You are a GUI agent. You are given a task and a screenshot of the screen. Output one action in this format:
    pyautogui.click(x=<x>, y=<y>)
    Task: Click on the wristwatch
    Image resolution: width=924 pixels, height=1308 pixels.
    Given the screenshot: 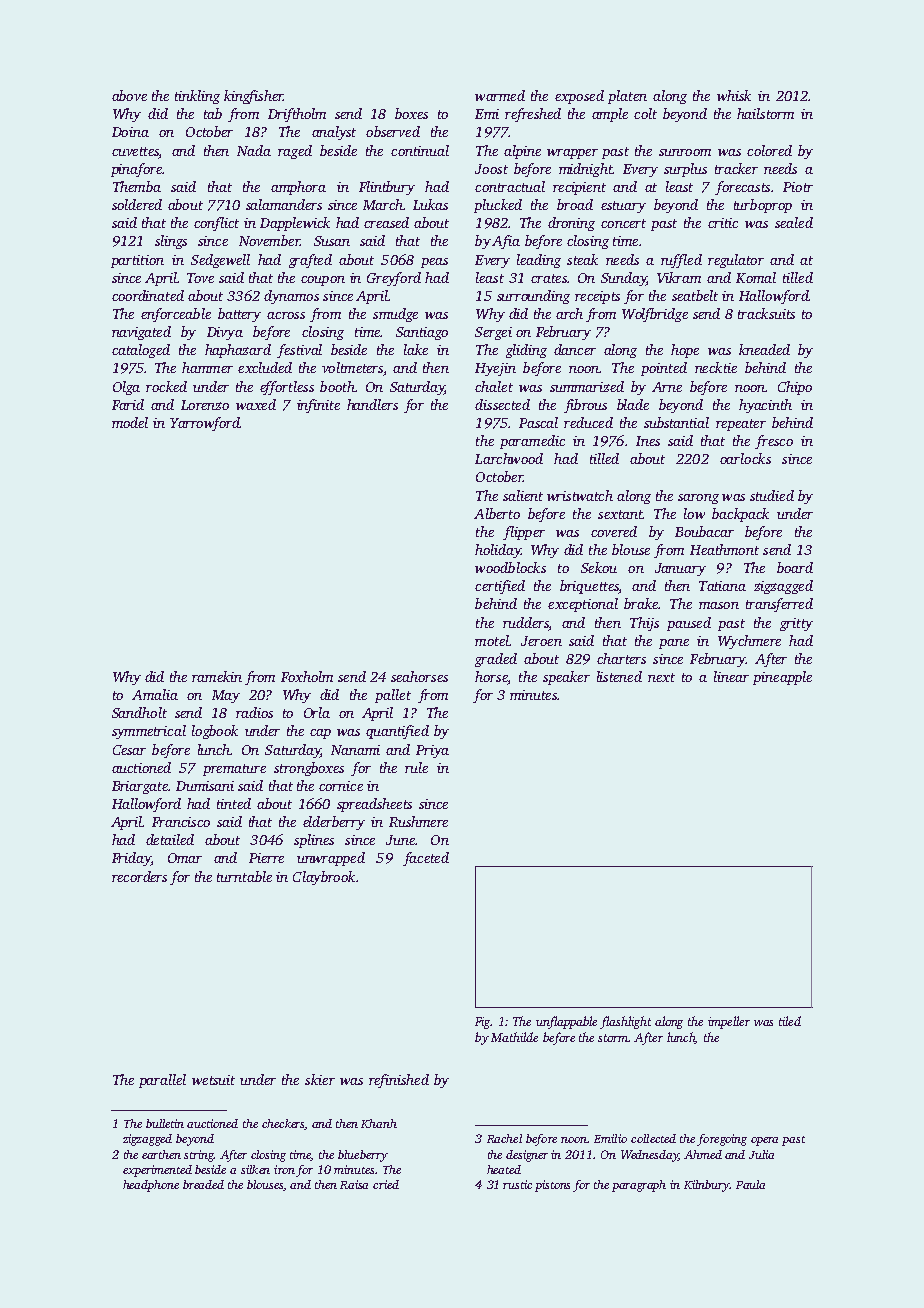 What is the action you would take?
    pyautogui.click(x=580, y=495)
